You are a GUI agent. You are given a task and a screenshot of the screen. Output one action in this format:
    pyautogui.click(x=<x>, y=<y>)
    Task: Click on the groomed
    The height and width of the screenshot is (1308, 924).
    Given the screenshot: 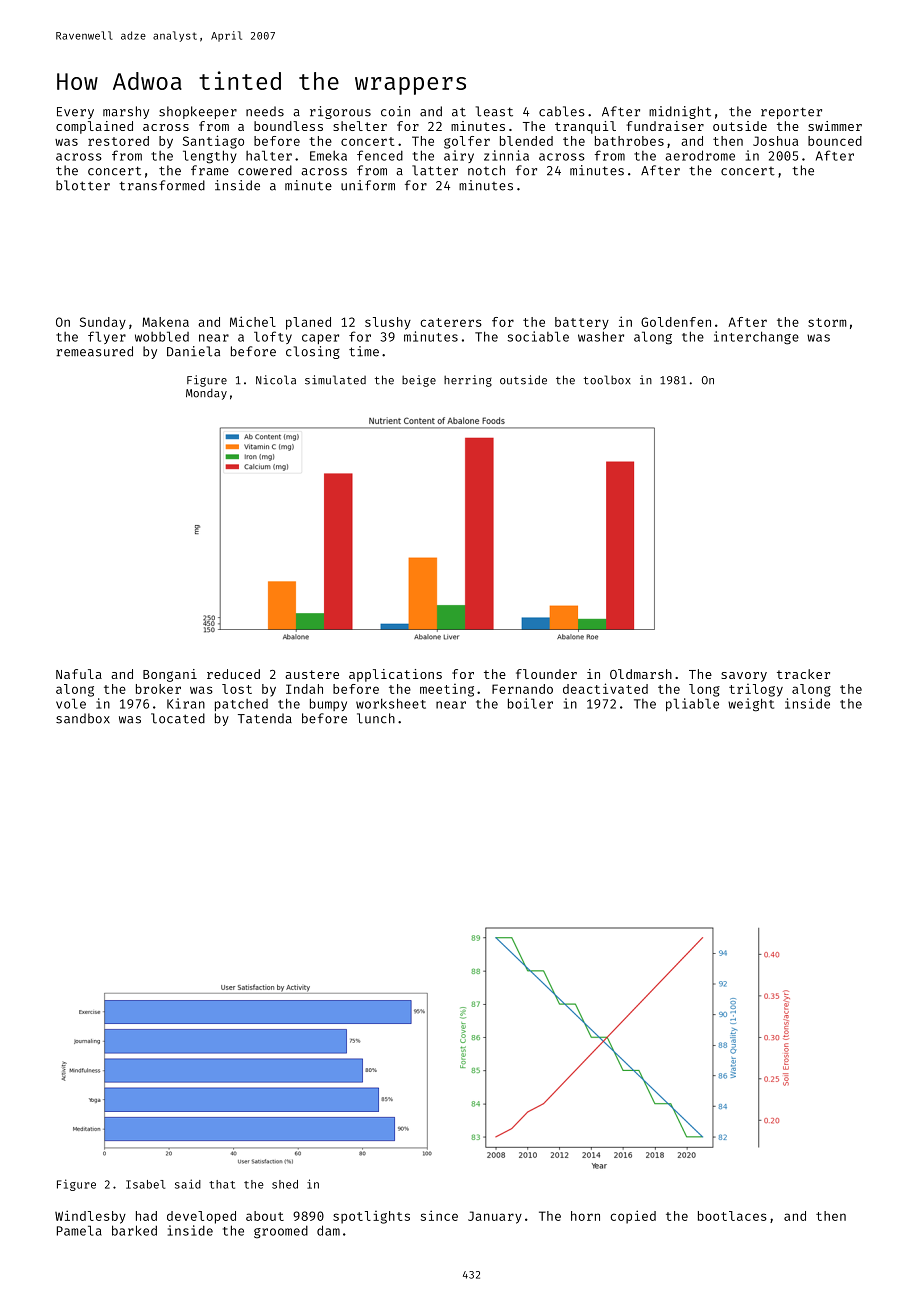 What is the action you would take?
    pyautogui.click(x=281, y=1232)
